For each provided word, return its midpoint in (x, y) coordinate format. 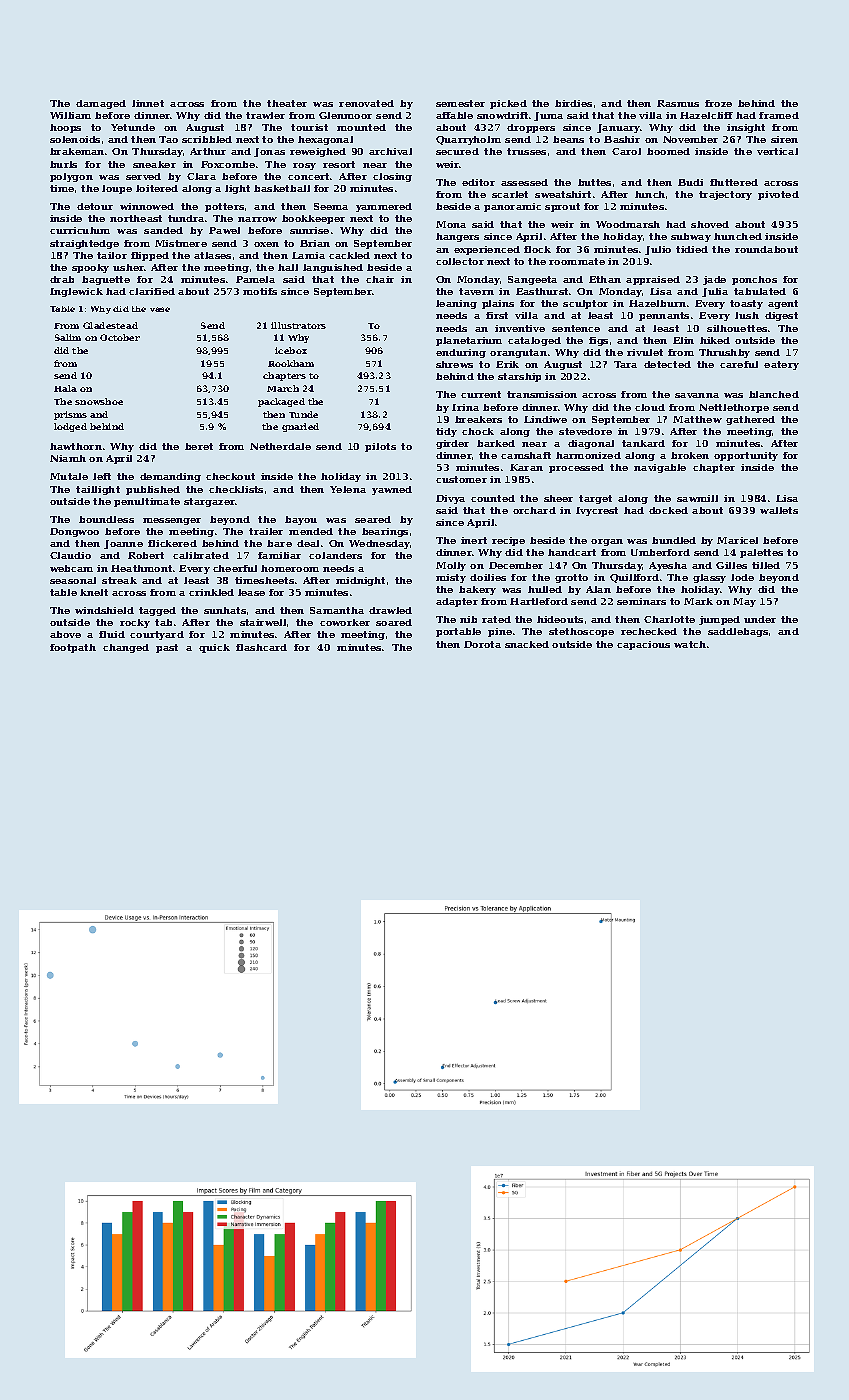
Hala (65, 388)
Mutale (69, 476)
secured (457, 151)
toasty (746, 304)
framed (779, 115)
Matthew (697, 419)
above (65, 634)
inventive (520, 328)
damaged (101, 104)
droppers (531, 128)
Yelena (348, 489)
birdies (573, 103)
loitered (157, 188)
